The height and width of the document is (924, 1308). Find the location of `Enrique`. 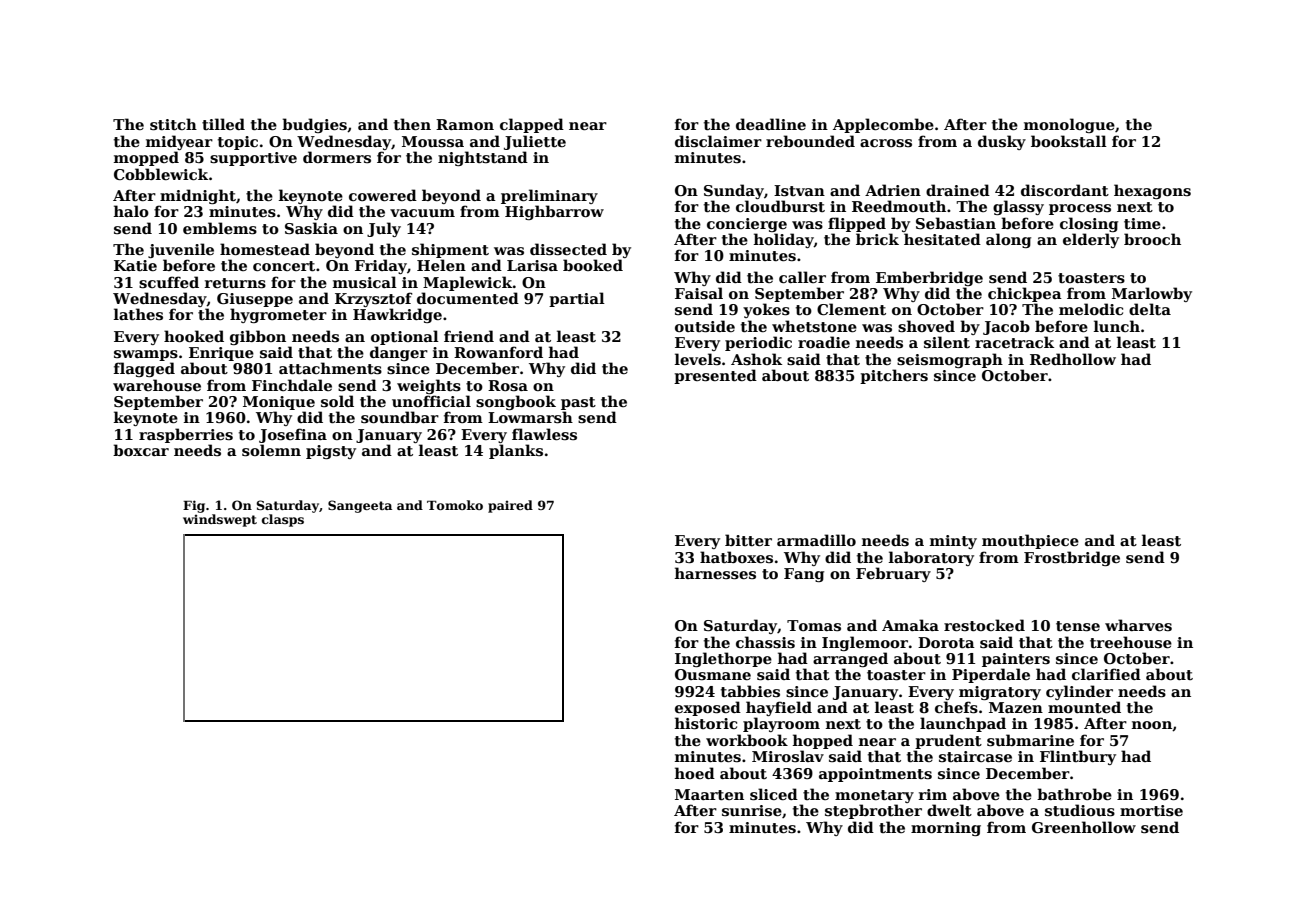

Enrique is located at coordinates (221, 354).
